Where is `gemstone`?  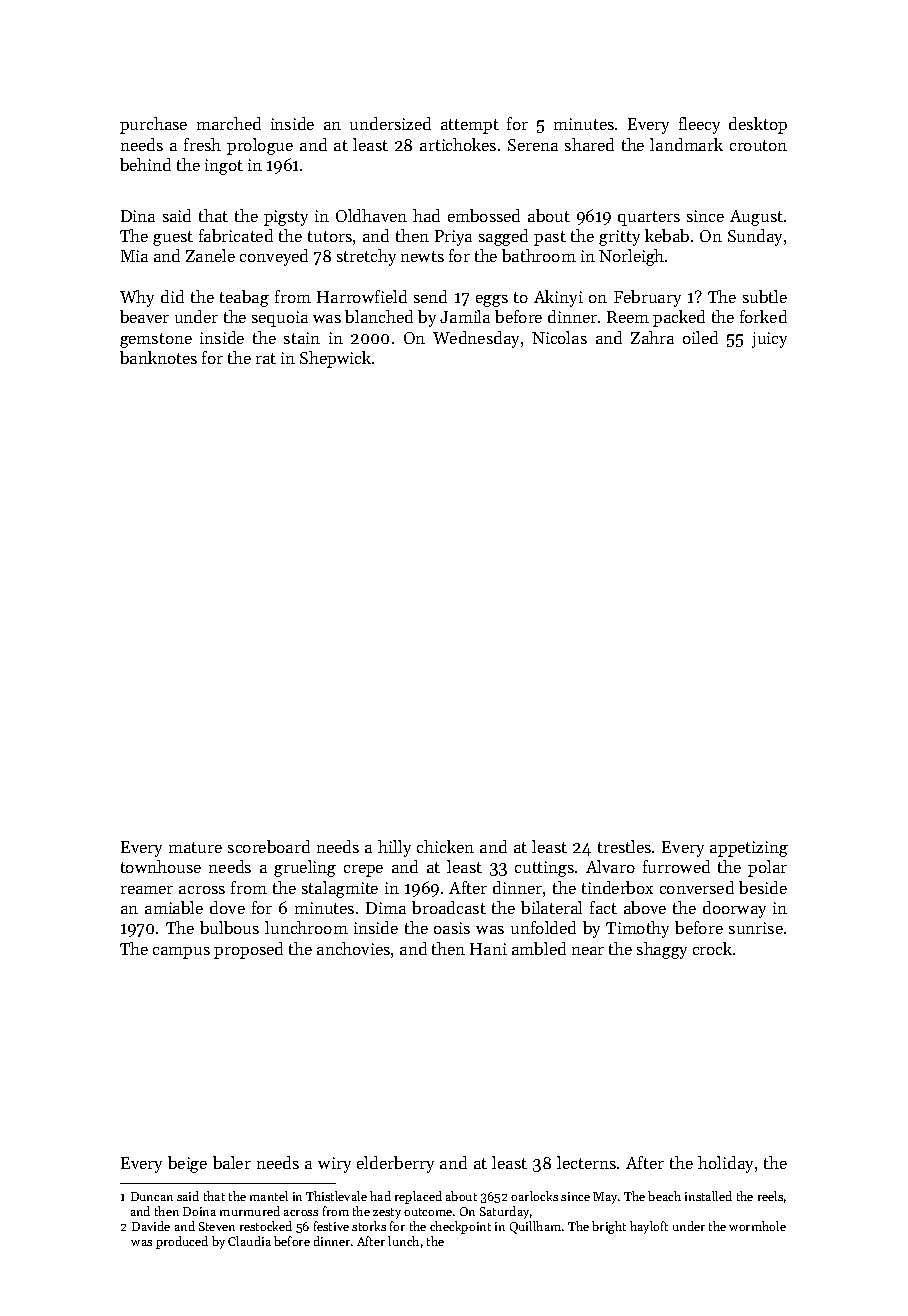 gemstone is located at coordinates (156, 340).
